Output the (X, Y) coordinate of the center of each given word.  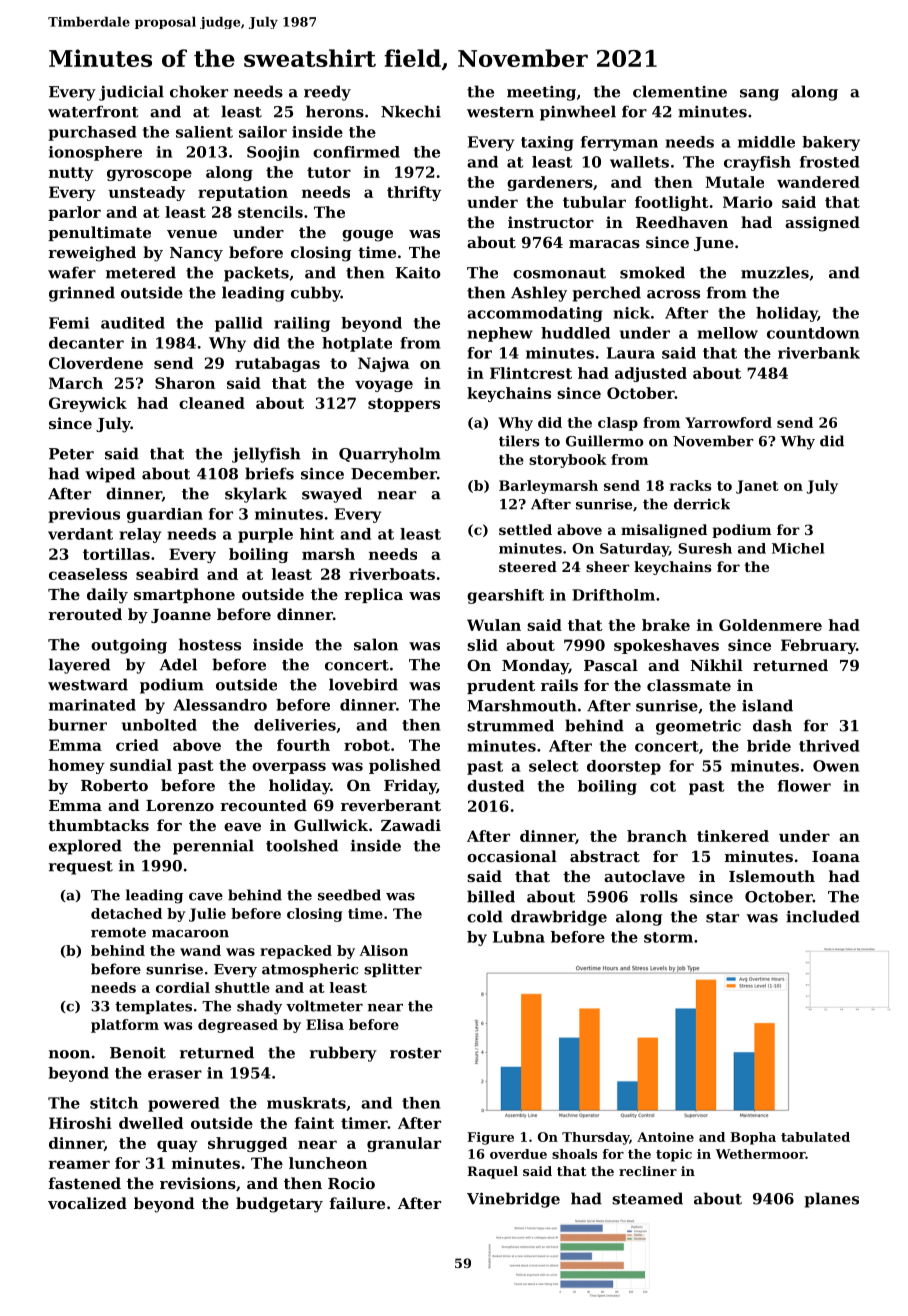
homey (77, 766)
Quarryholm (390, 455)
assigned (822, 224)
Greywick (88, 404)
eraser (175, 1074)
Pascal (611, 665)
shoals (574, 1154)
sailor (263, 132)
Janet (757, 487)
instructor (551, 222)
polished (405, 766)
